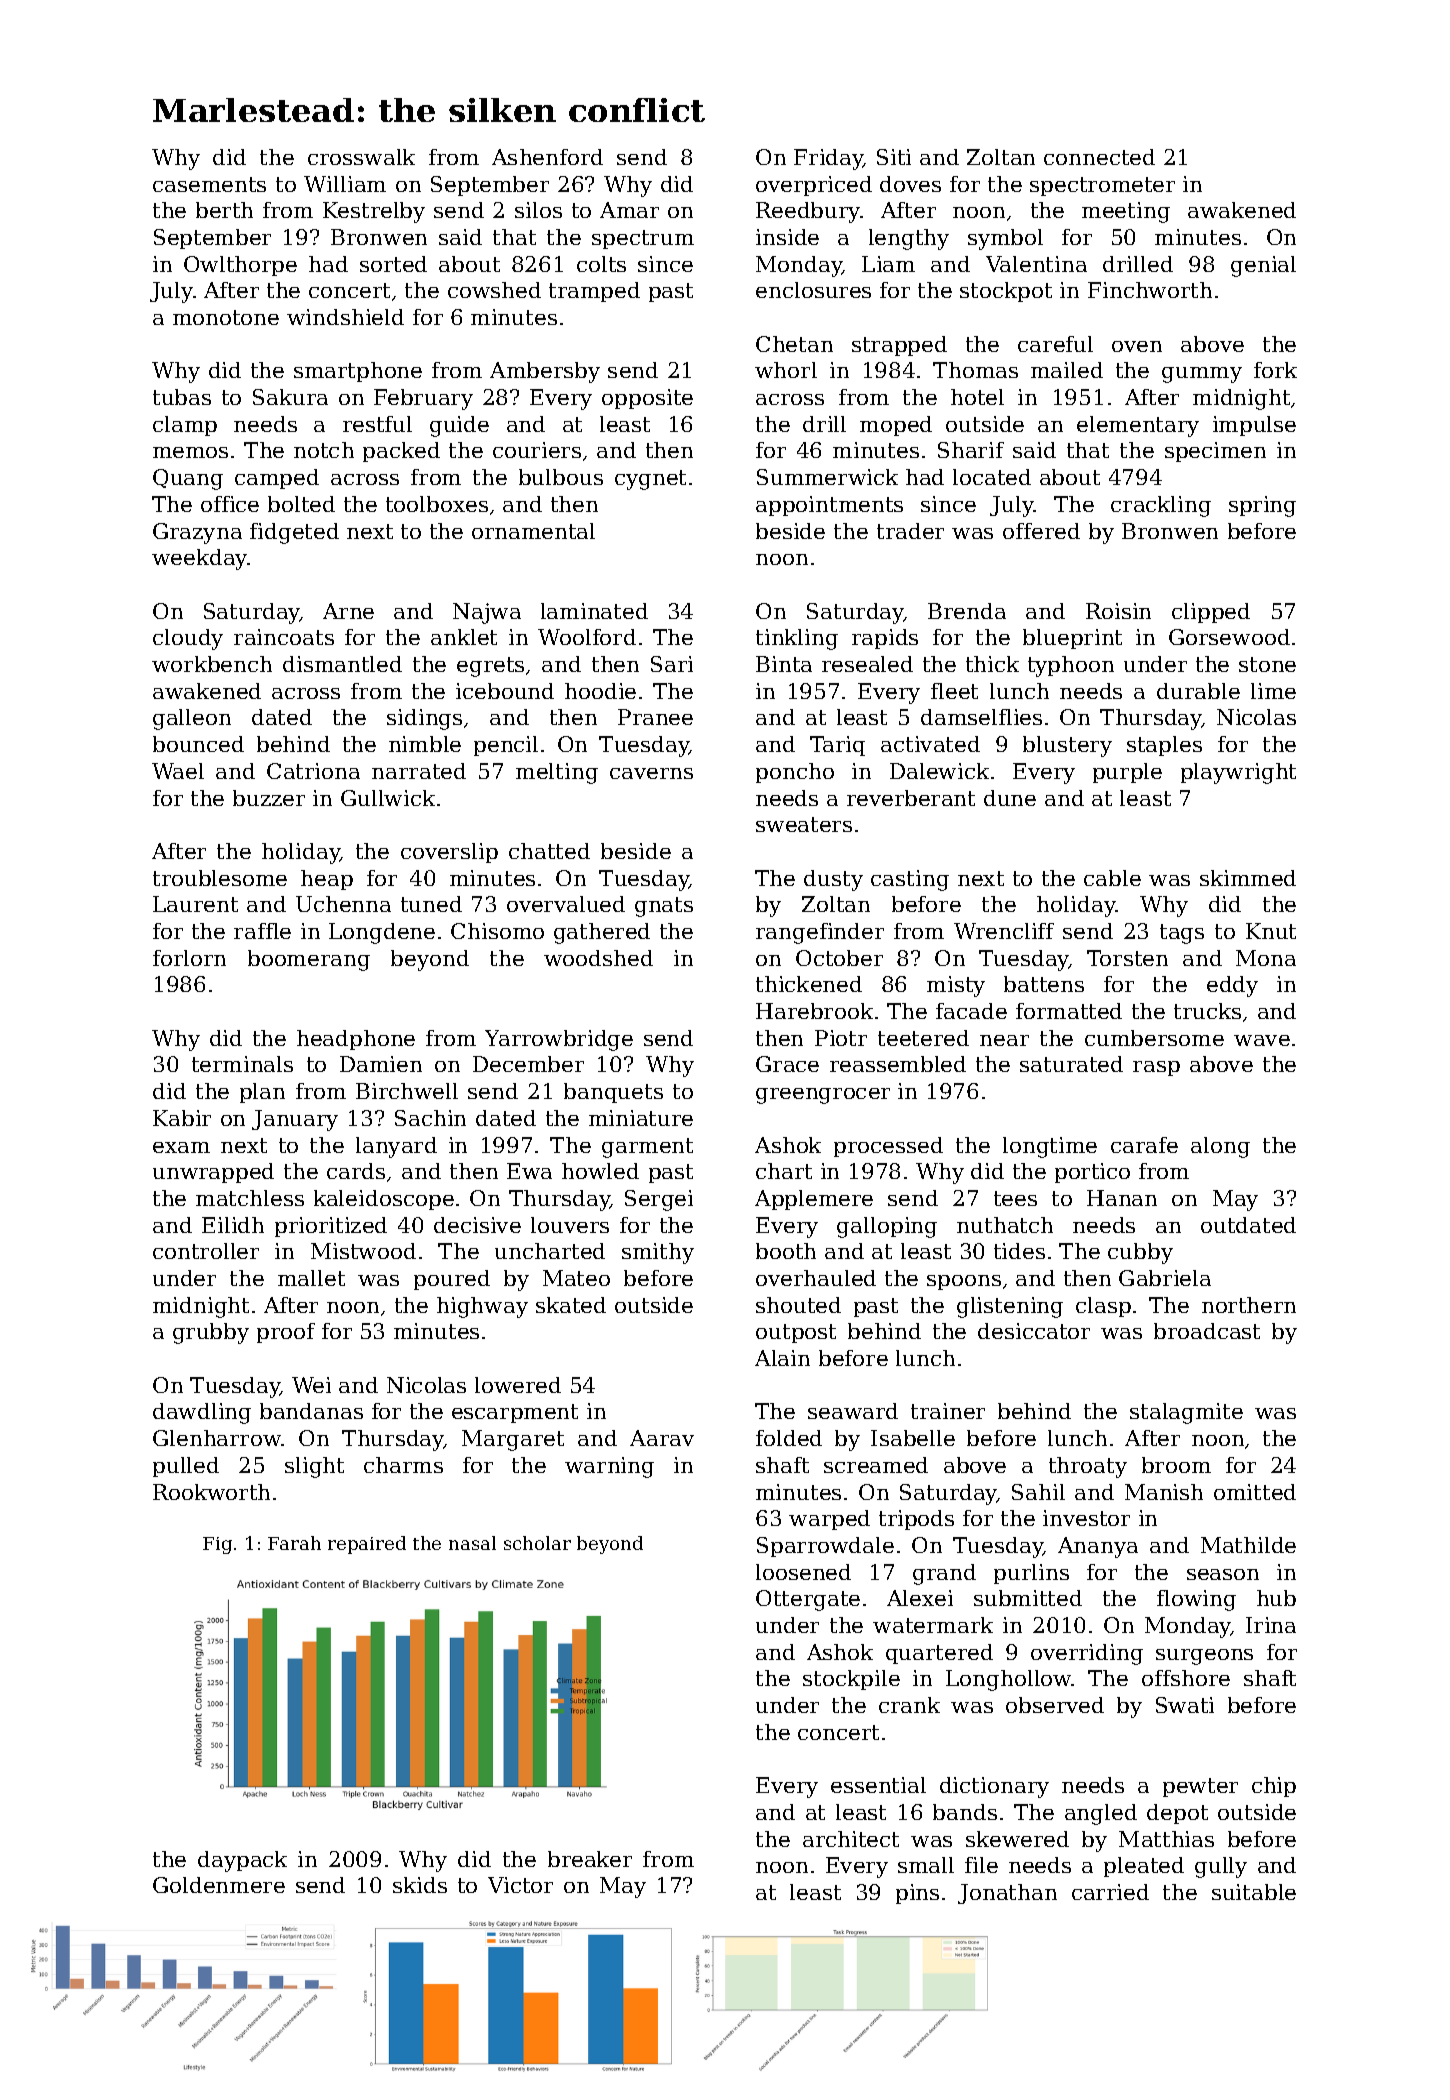 The height and width of the document is (2100, 1450). I want to click on purlins, so click(1031, 1574).
